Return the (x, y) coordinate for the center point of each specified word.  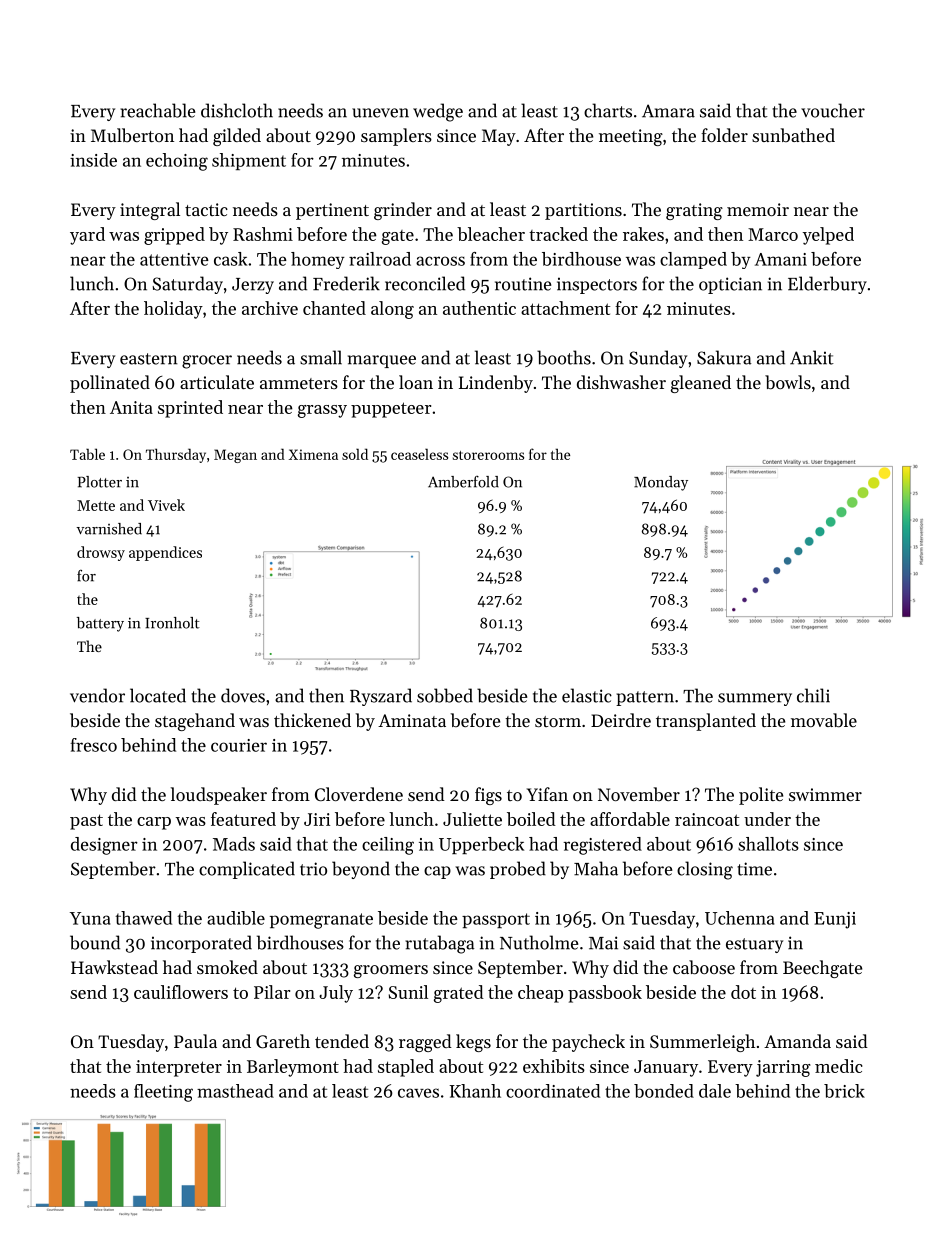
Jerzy (253, 286)
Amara (668, 111)
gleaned (701, 384)
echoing (177, 162)
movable (824, 720)
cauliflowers (181, 992)
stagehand (195, 722)
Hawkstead (114, 967)
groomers (391, 971)
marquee (382, 361)
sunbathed (793, 135)
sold (355, 454)
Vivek (166, 505)
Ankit (812, 357)
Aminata (412, 720)
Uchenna (739, 918)
